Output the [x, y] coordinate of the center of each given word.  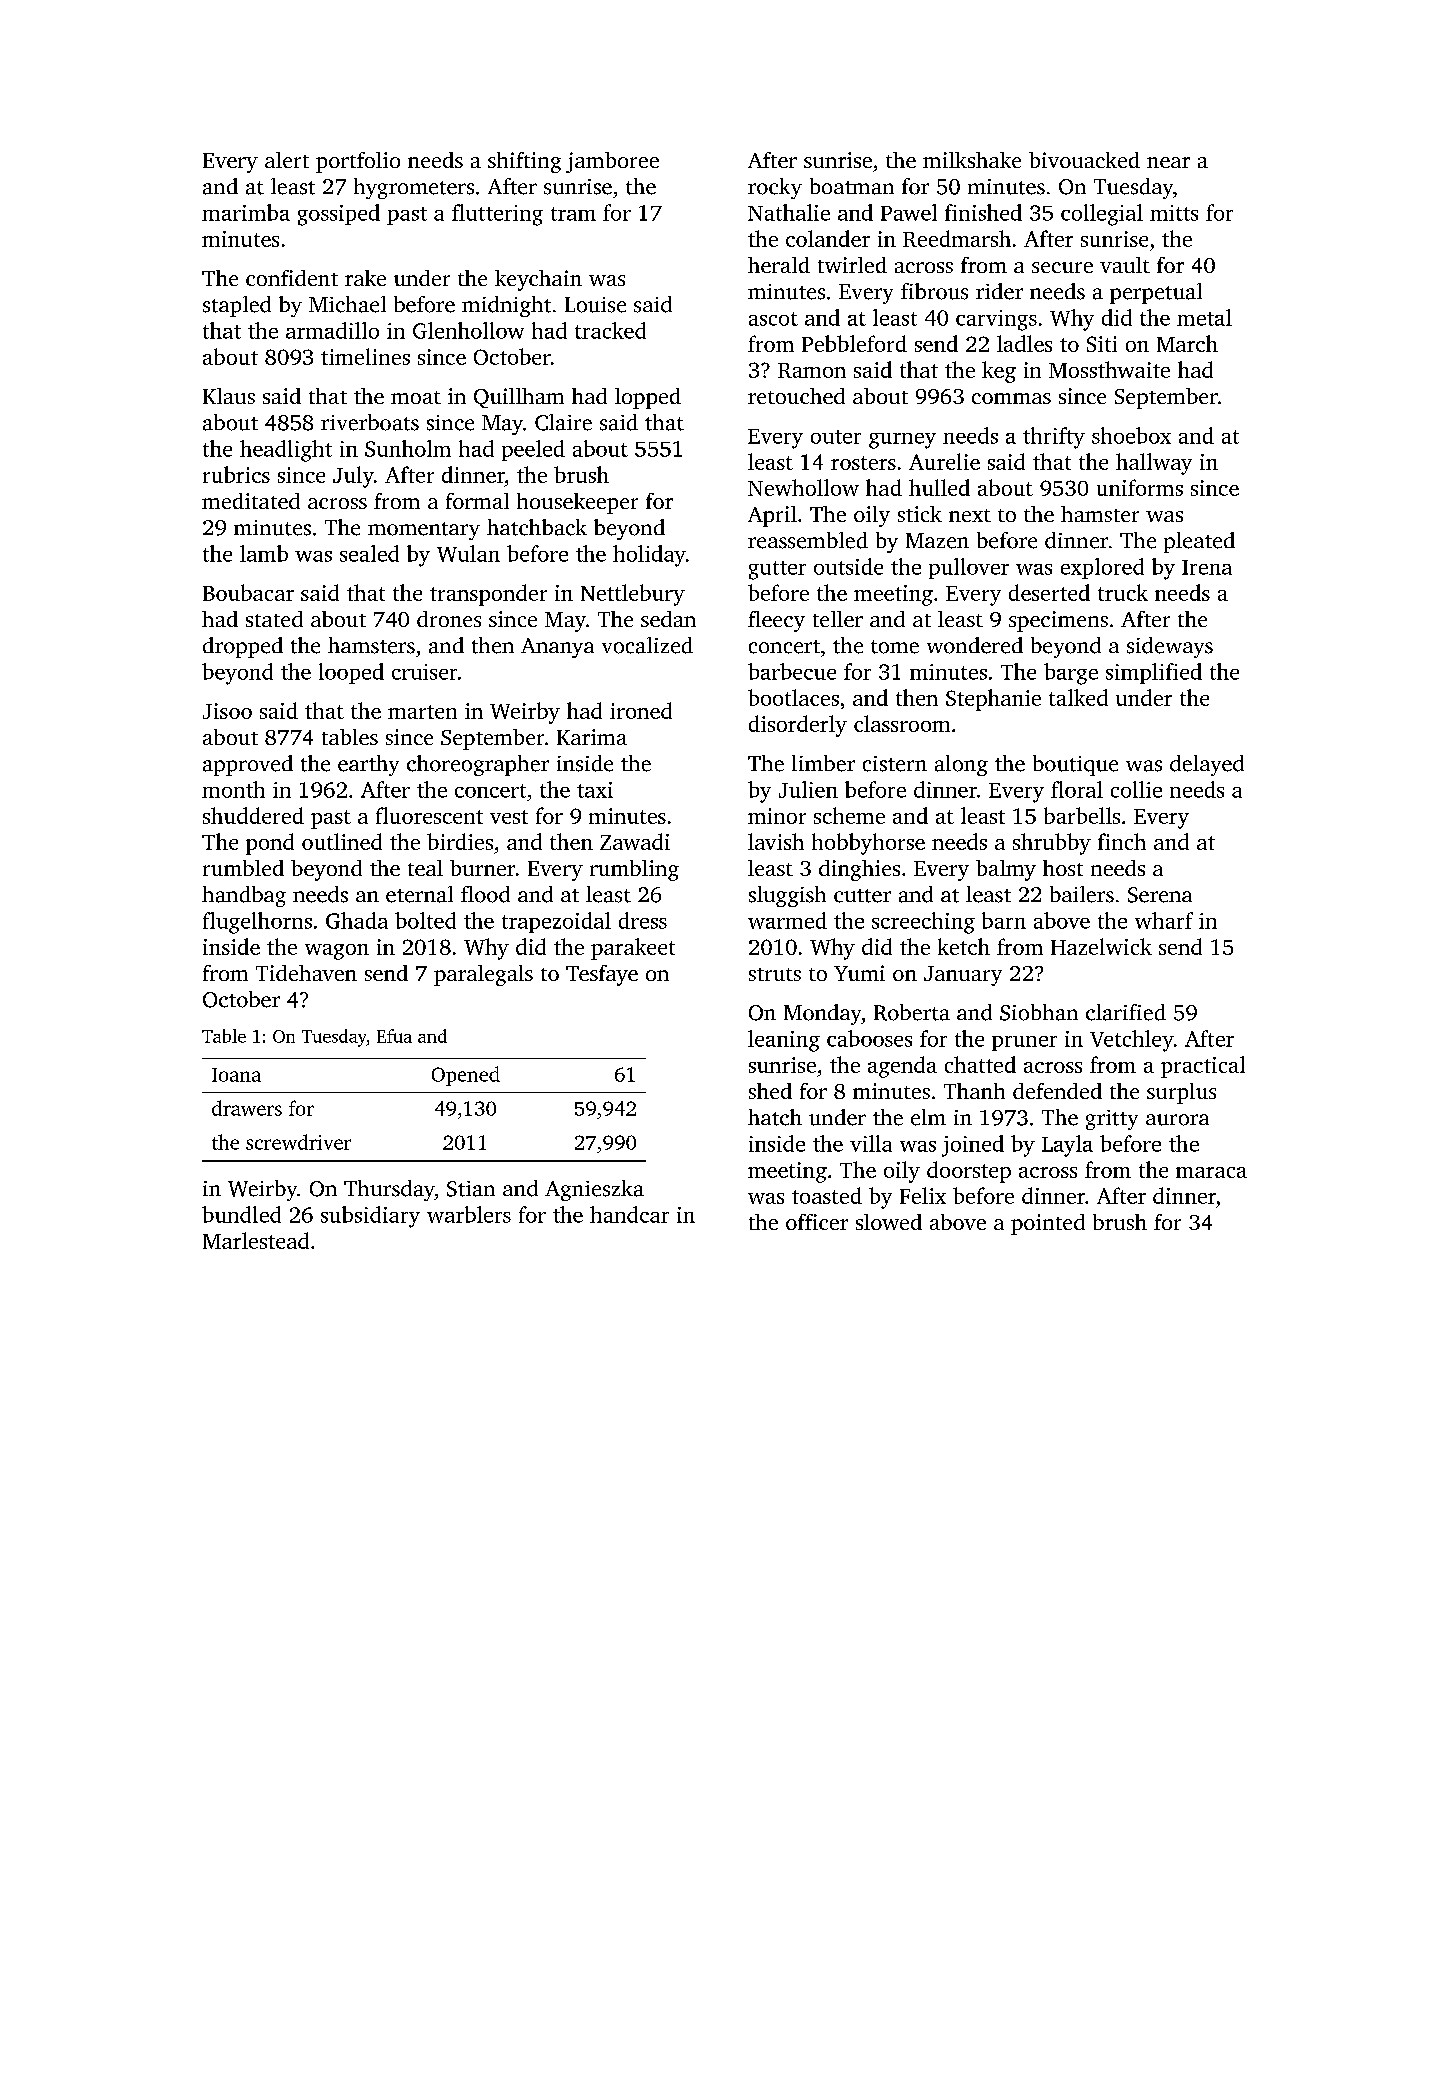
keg [999, 372]
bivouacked [1084, 160]
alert [287, 160]
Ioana [236, 1075]
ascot [773, 319]
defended [1057, 1091]
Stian [471, 1189]
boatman [852, 186]
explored [1102, 568]
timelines [365, 356]
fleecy [776, 621]
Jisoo [227, 711]
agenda [902, 1067]
